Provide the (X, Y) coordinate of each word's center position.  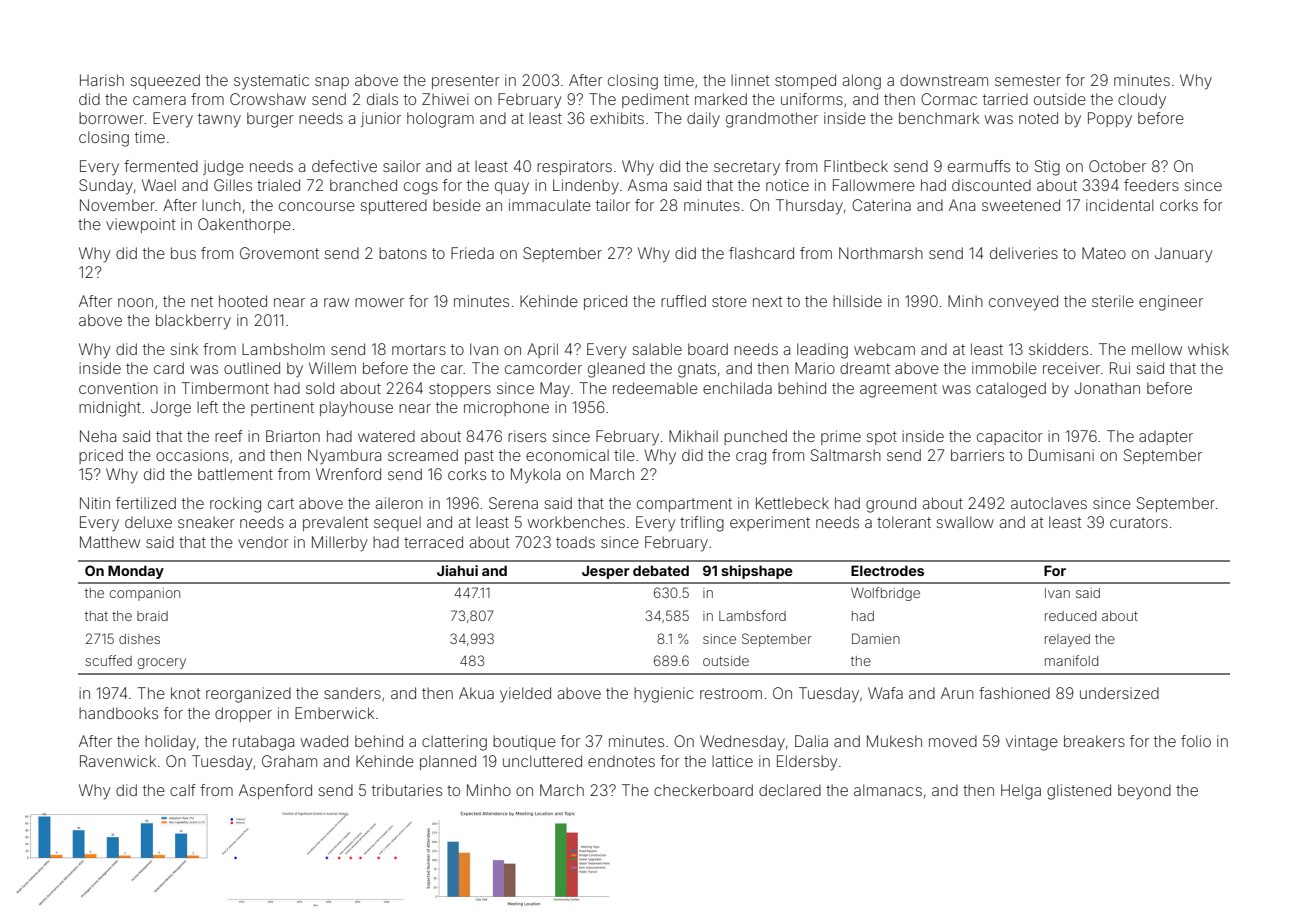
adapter (1166, 438)
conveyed (1023, 303)
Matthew (110, 542)
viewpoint (140, 225)
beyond (1144, 792)
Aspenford (275, 791)
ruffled (683, 301)
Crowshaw (268, 99)
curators (1139, 522)
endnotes (621, 761)
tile (624, 455)
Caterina (881, 205)
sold (320, 388)
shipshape (757, 572)
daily (703, 120)
